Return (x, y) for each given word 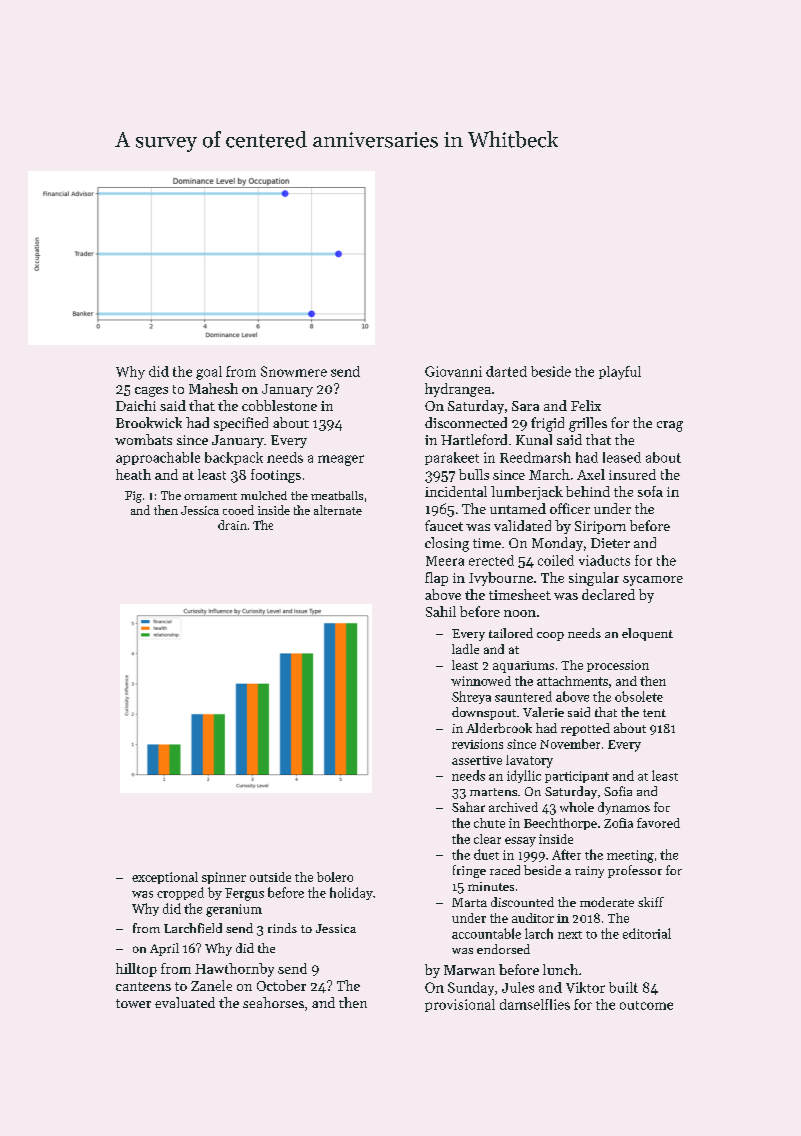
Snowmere (294, 371)
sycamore (653, 581)
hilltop (136, 970)
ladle (465, 649)
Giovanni (453, 371)
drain (232, 525)
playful (620, 373)
